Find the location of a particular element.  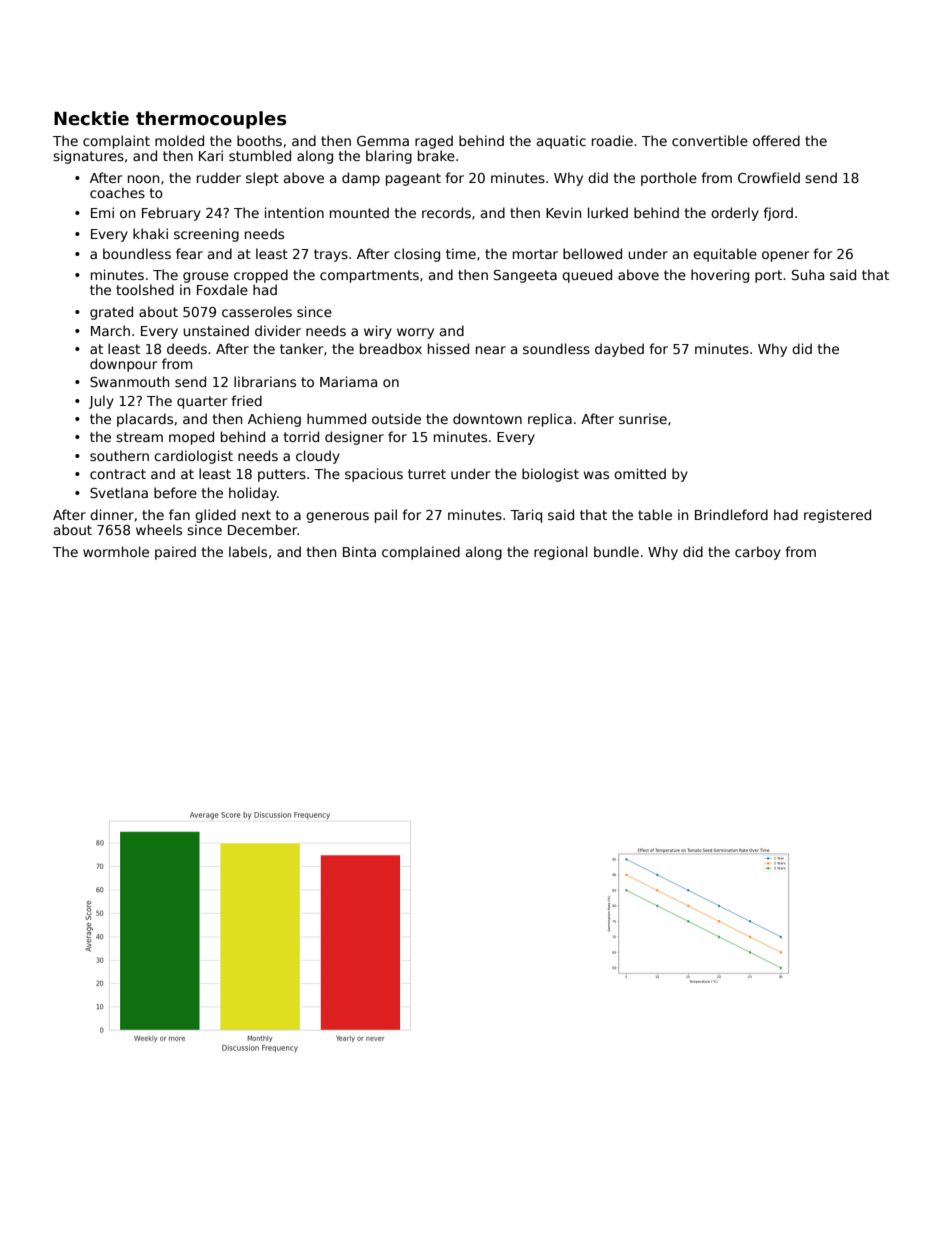

Necktie is located at coordinates (91, 118).
